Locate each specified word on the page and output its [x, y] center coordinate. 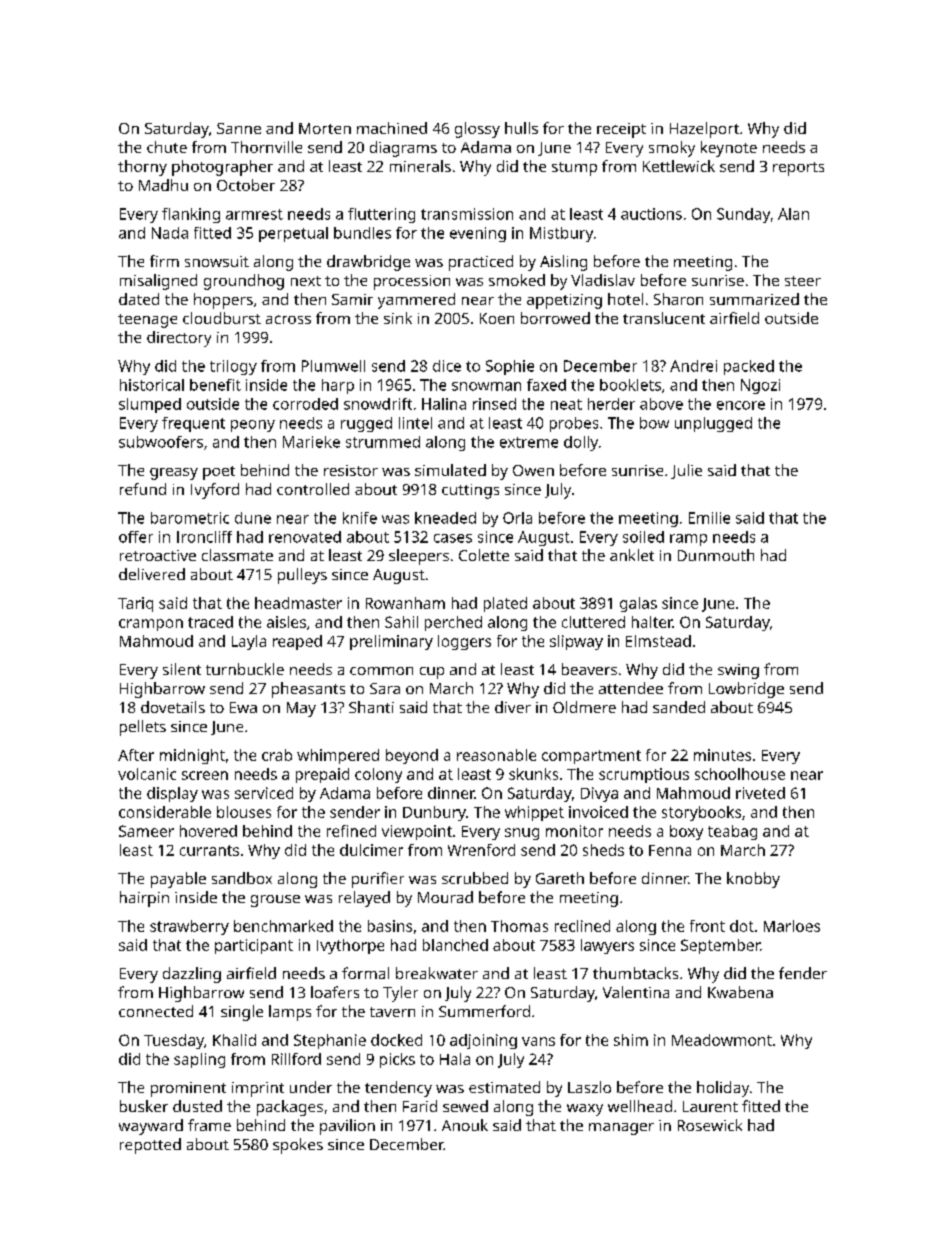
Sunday [743, 215]
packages [290, 1108]
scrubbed [475, 878]
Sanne [239, 128]
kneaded [445, 518]
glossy [477, 130]
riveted [760, 793]
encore [741, 405]
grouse [275, 901]
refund [143, 489]
